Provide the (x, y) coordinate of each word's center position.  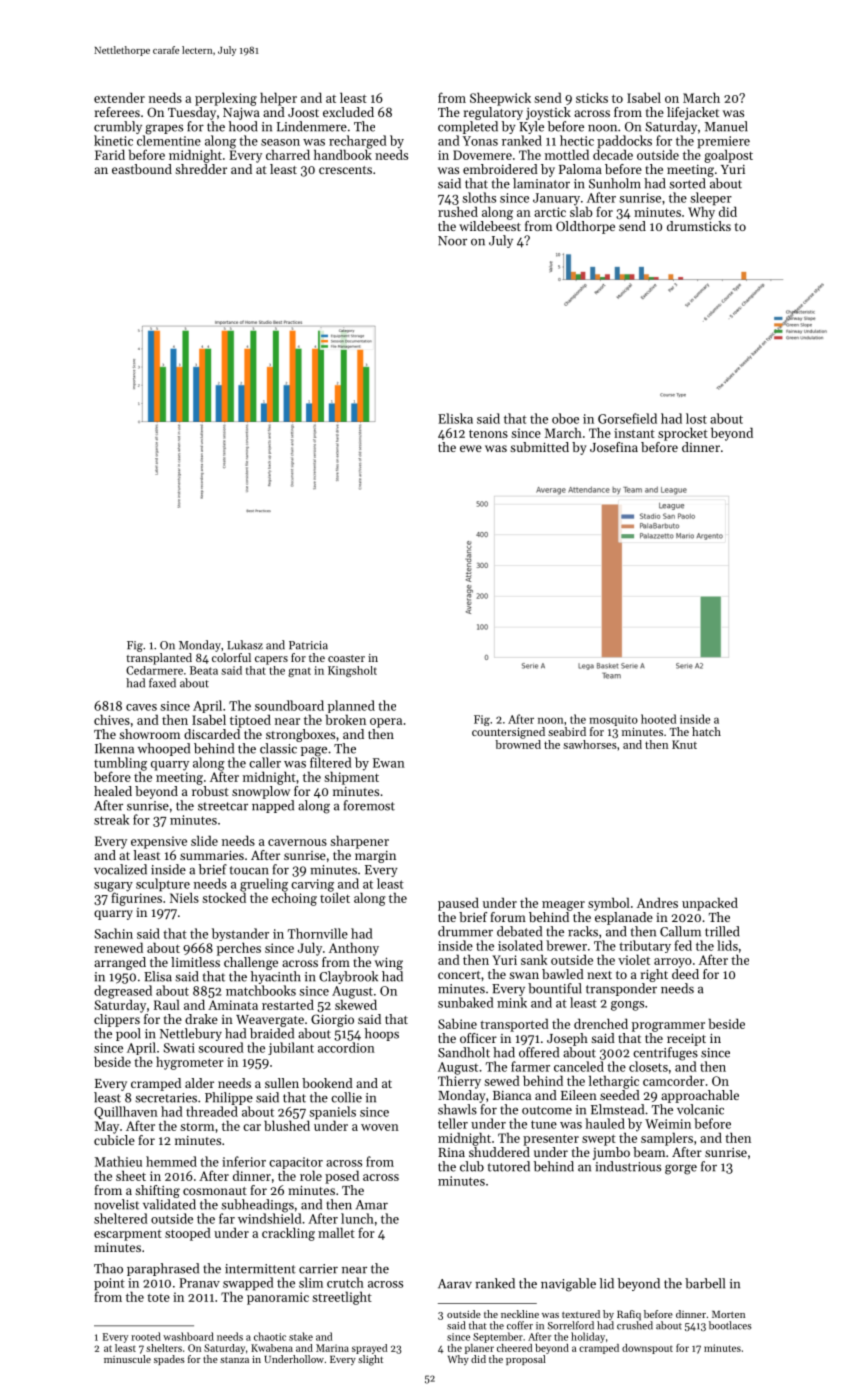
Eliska (455, 418)
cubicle (114, 1140)
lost (696, 418)
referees (117, 112)
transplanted (159, 659)
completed (468, 127)
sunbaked (466, 1002)
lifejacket (693, 113)
